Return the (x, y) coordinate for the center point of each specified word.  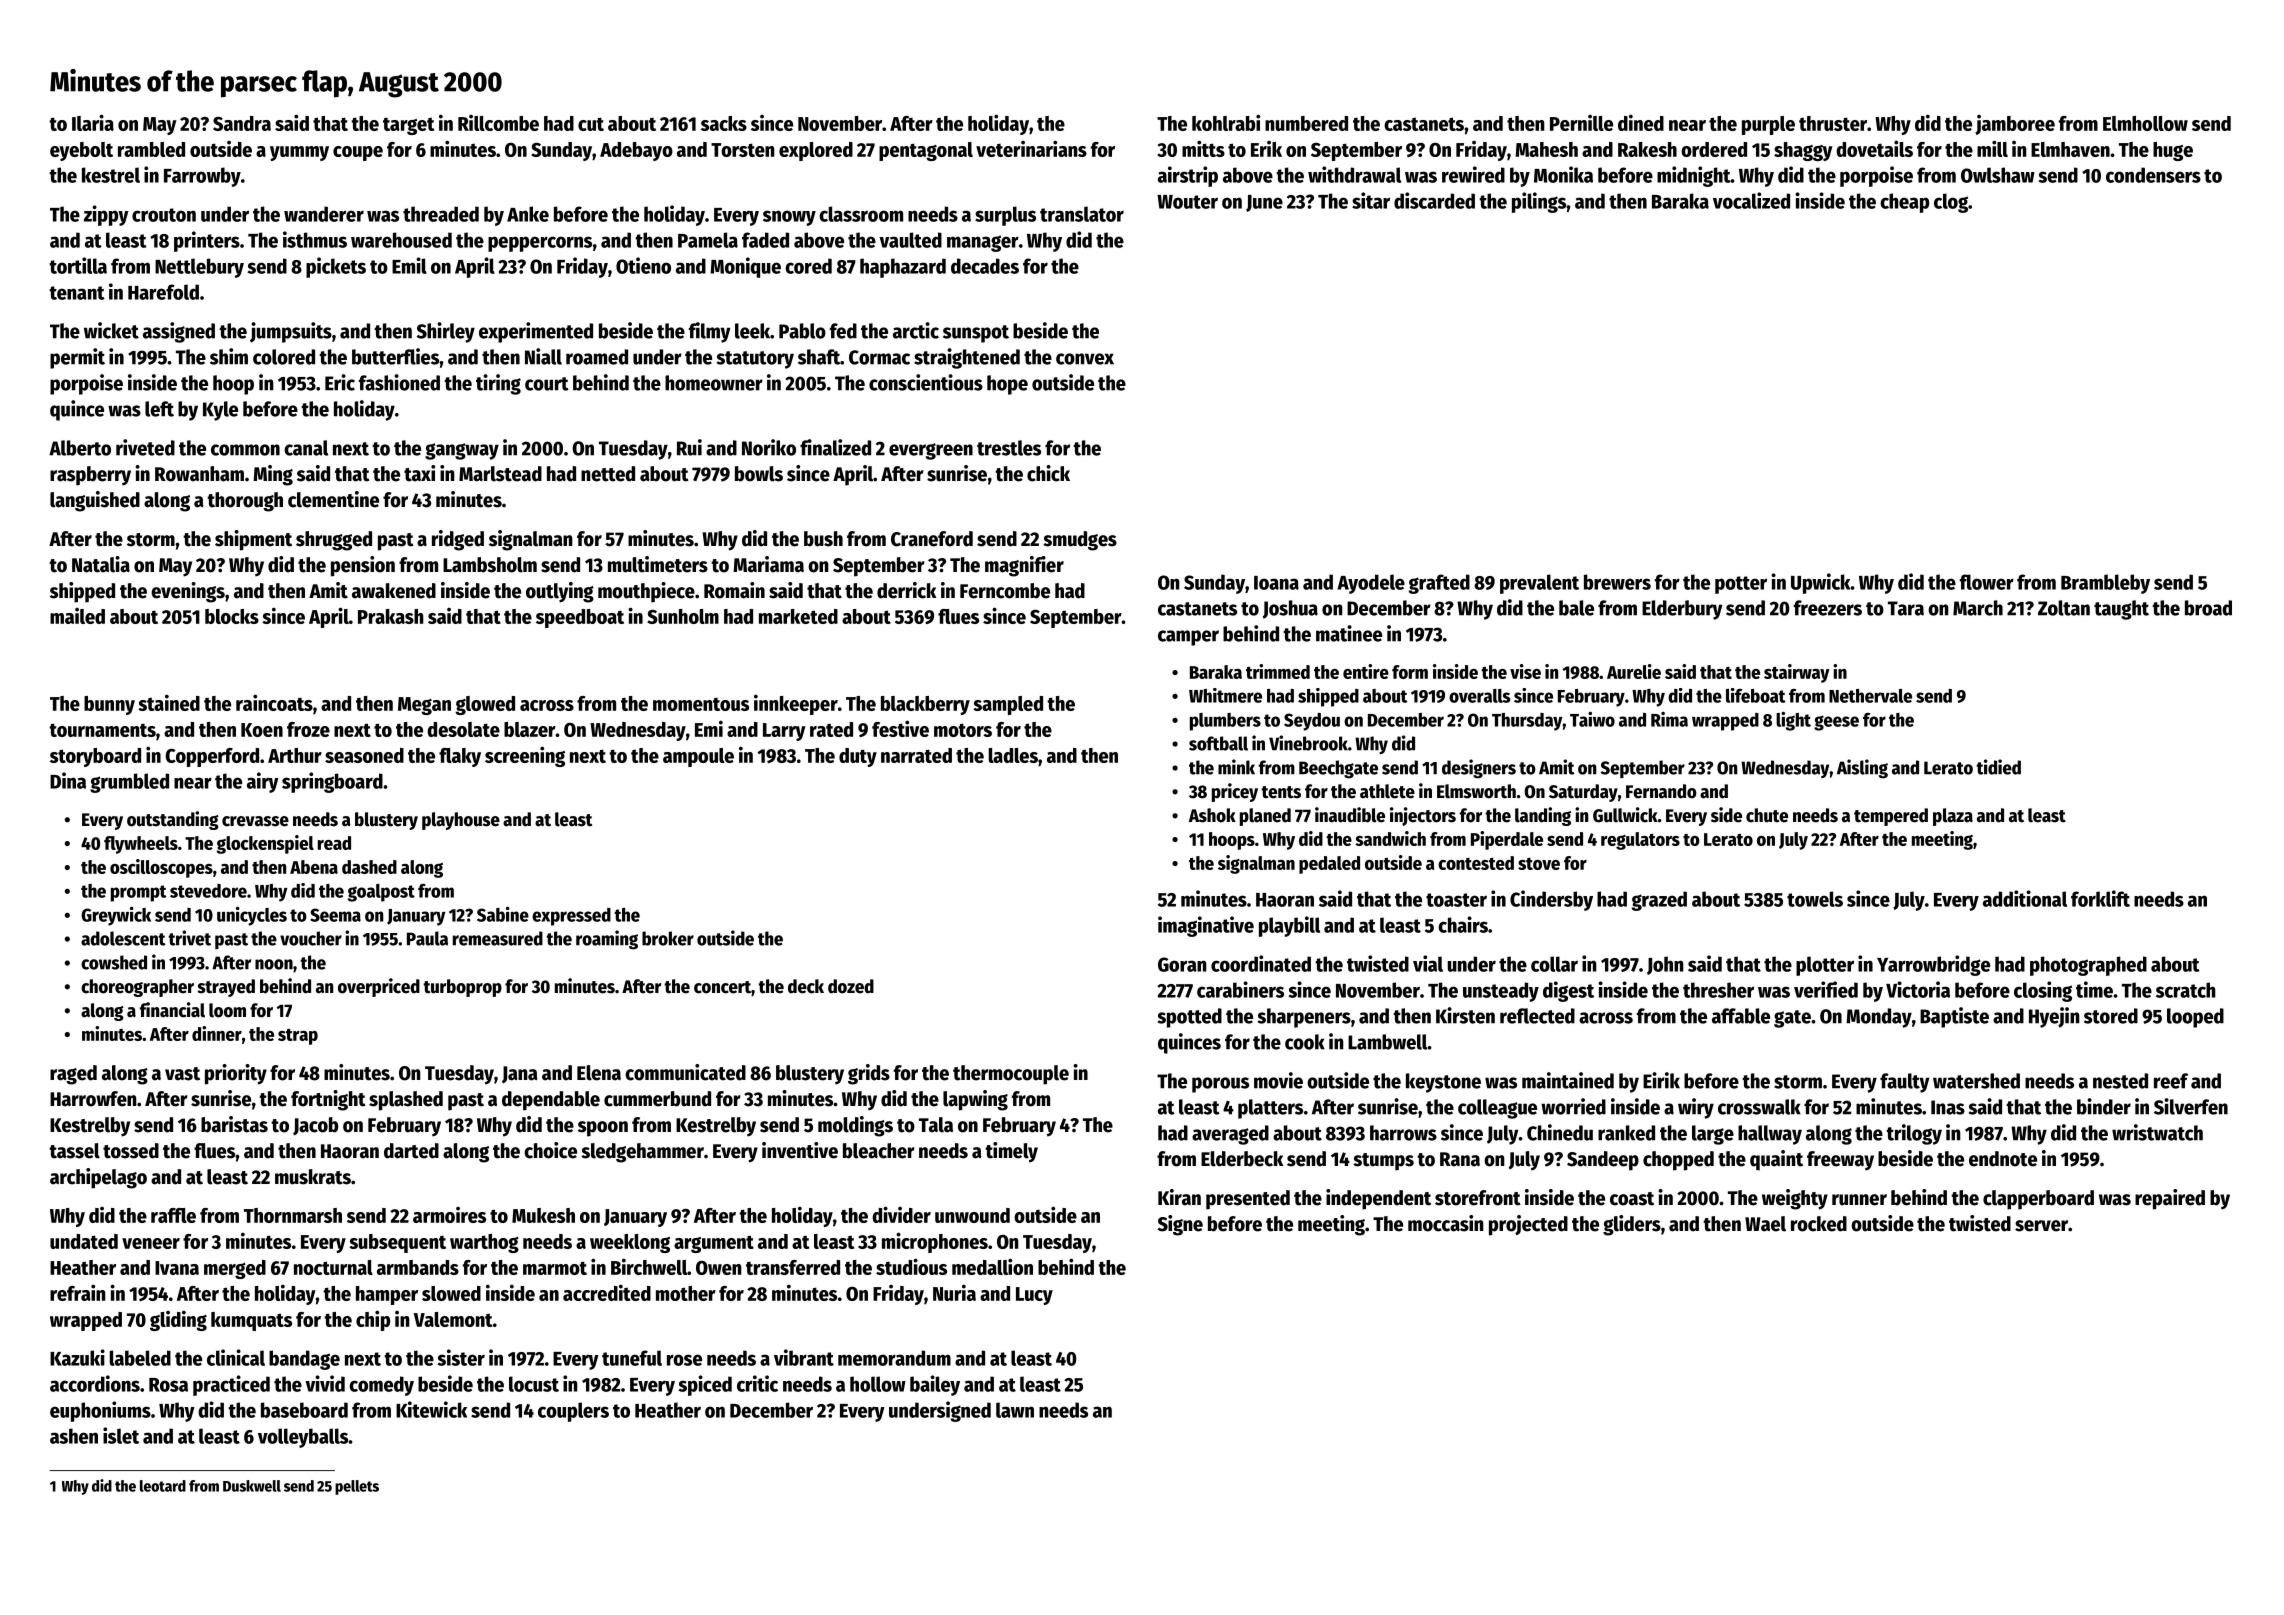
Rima (1669, 719)
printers (207, 241)
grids (869, 1074)
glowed (485, 705)
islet (121, 1435)
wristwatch (2157, 1132)
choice (550, 1150)
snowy (789, 218)
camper (1188, 638)
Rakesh (1647, 149)
